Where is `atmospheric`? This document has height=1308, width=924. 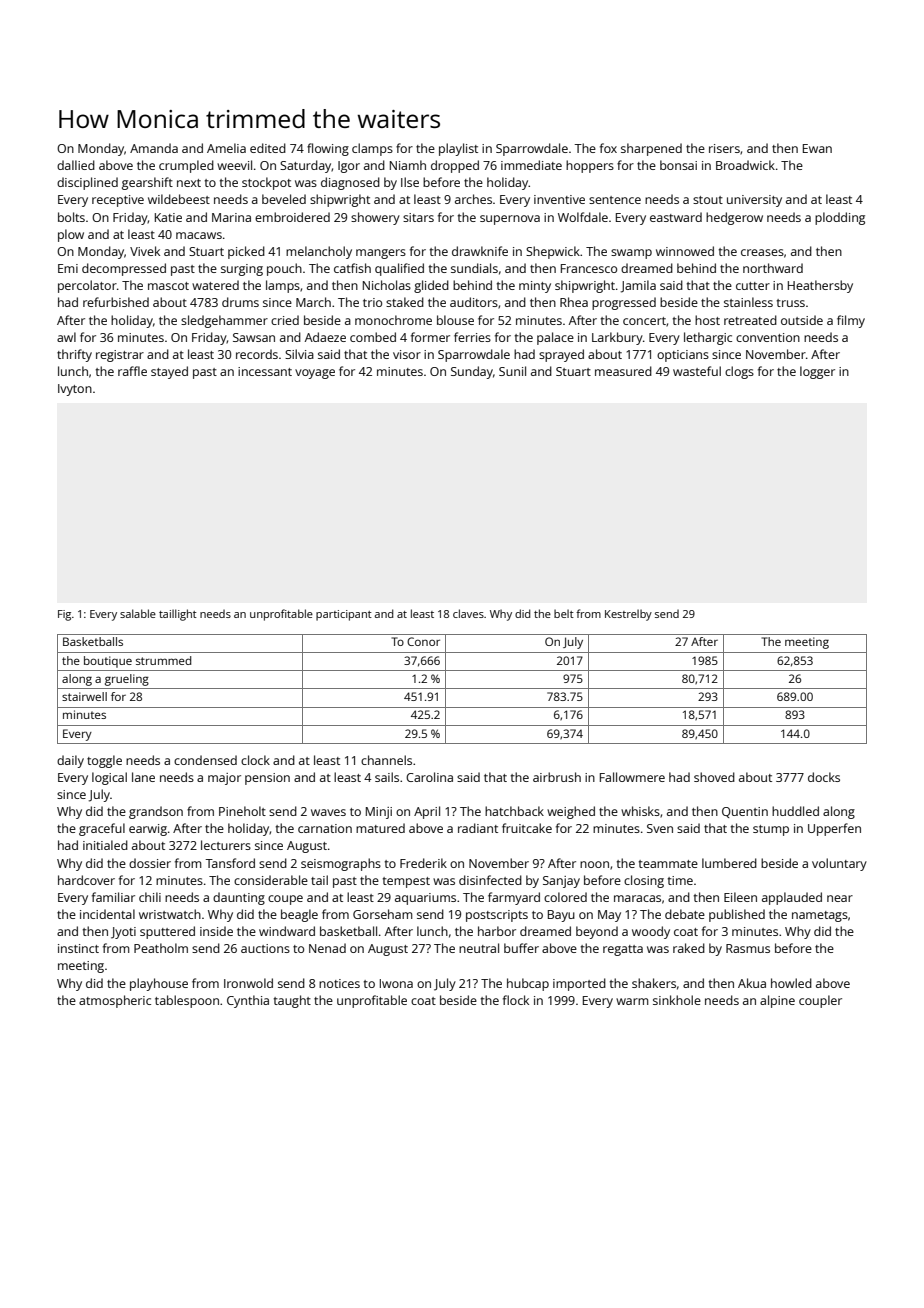 atmospheric is located at coordinates (115, 1001).
